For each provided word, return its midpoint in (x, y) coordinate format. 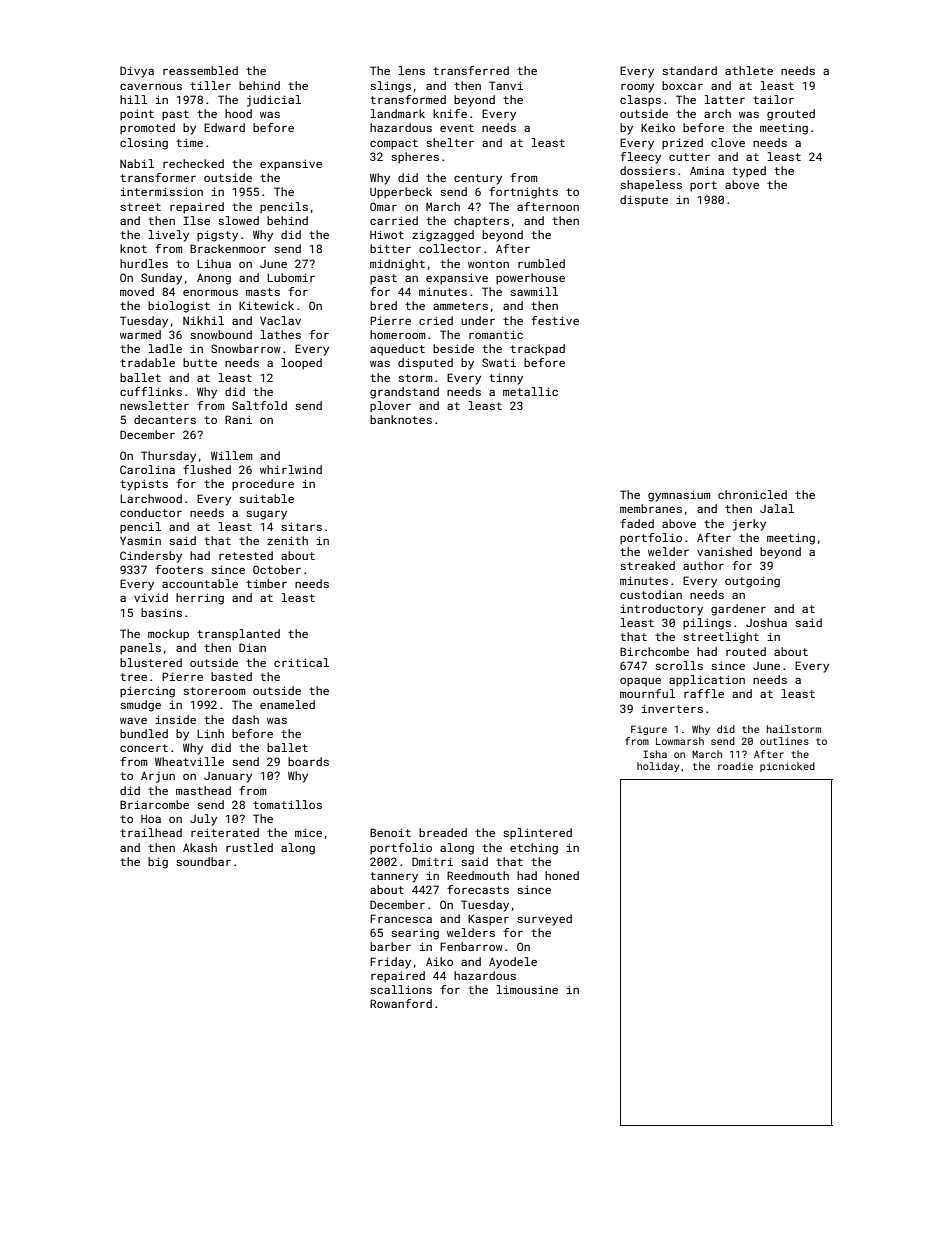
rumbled (541, 263)
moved (137, 291)
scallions (401, 989)
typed (749, 172)
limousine (527, 989)
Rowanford (401, 1003)
